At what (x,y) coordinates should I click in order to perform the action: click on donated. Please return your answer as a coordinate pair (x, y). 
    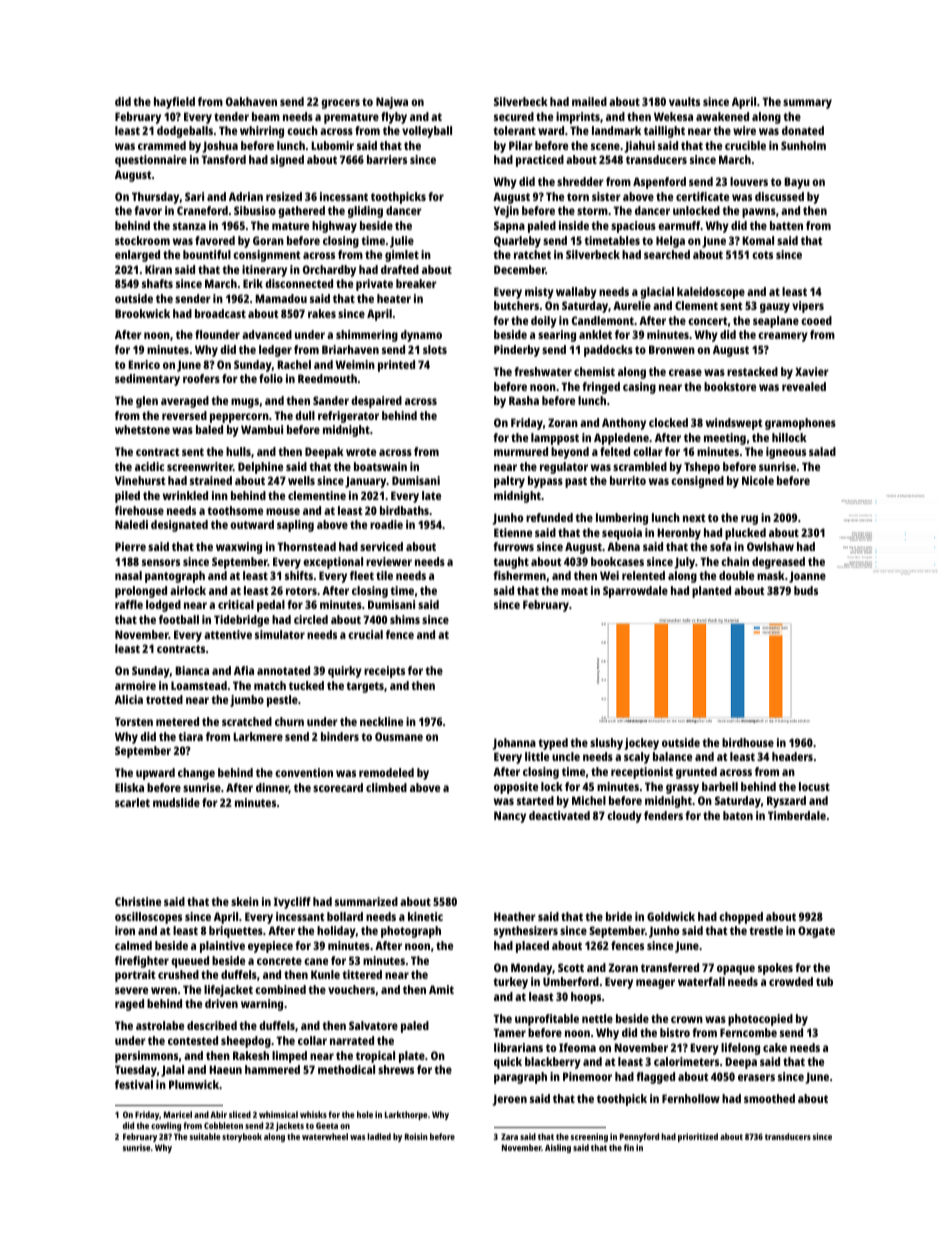
    Looking at the image, I should click on (803, 130).
